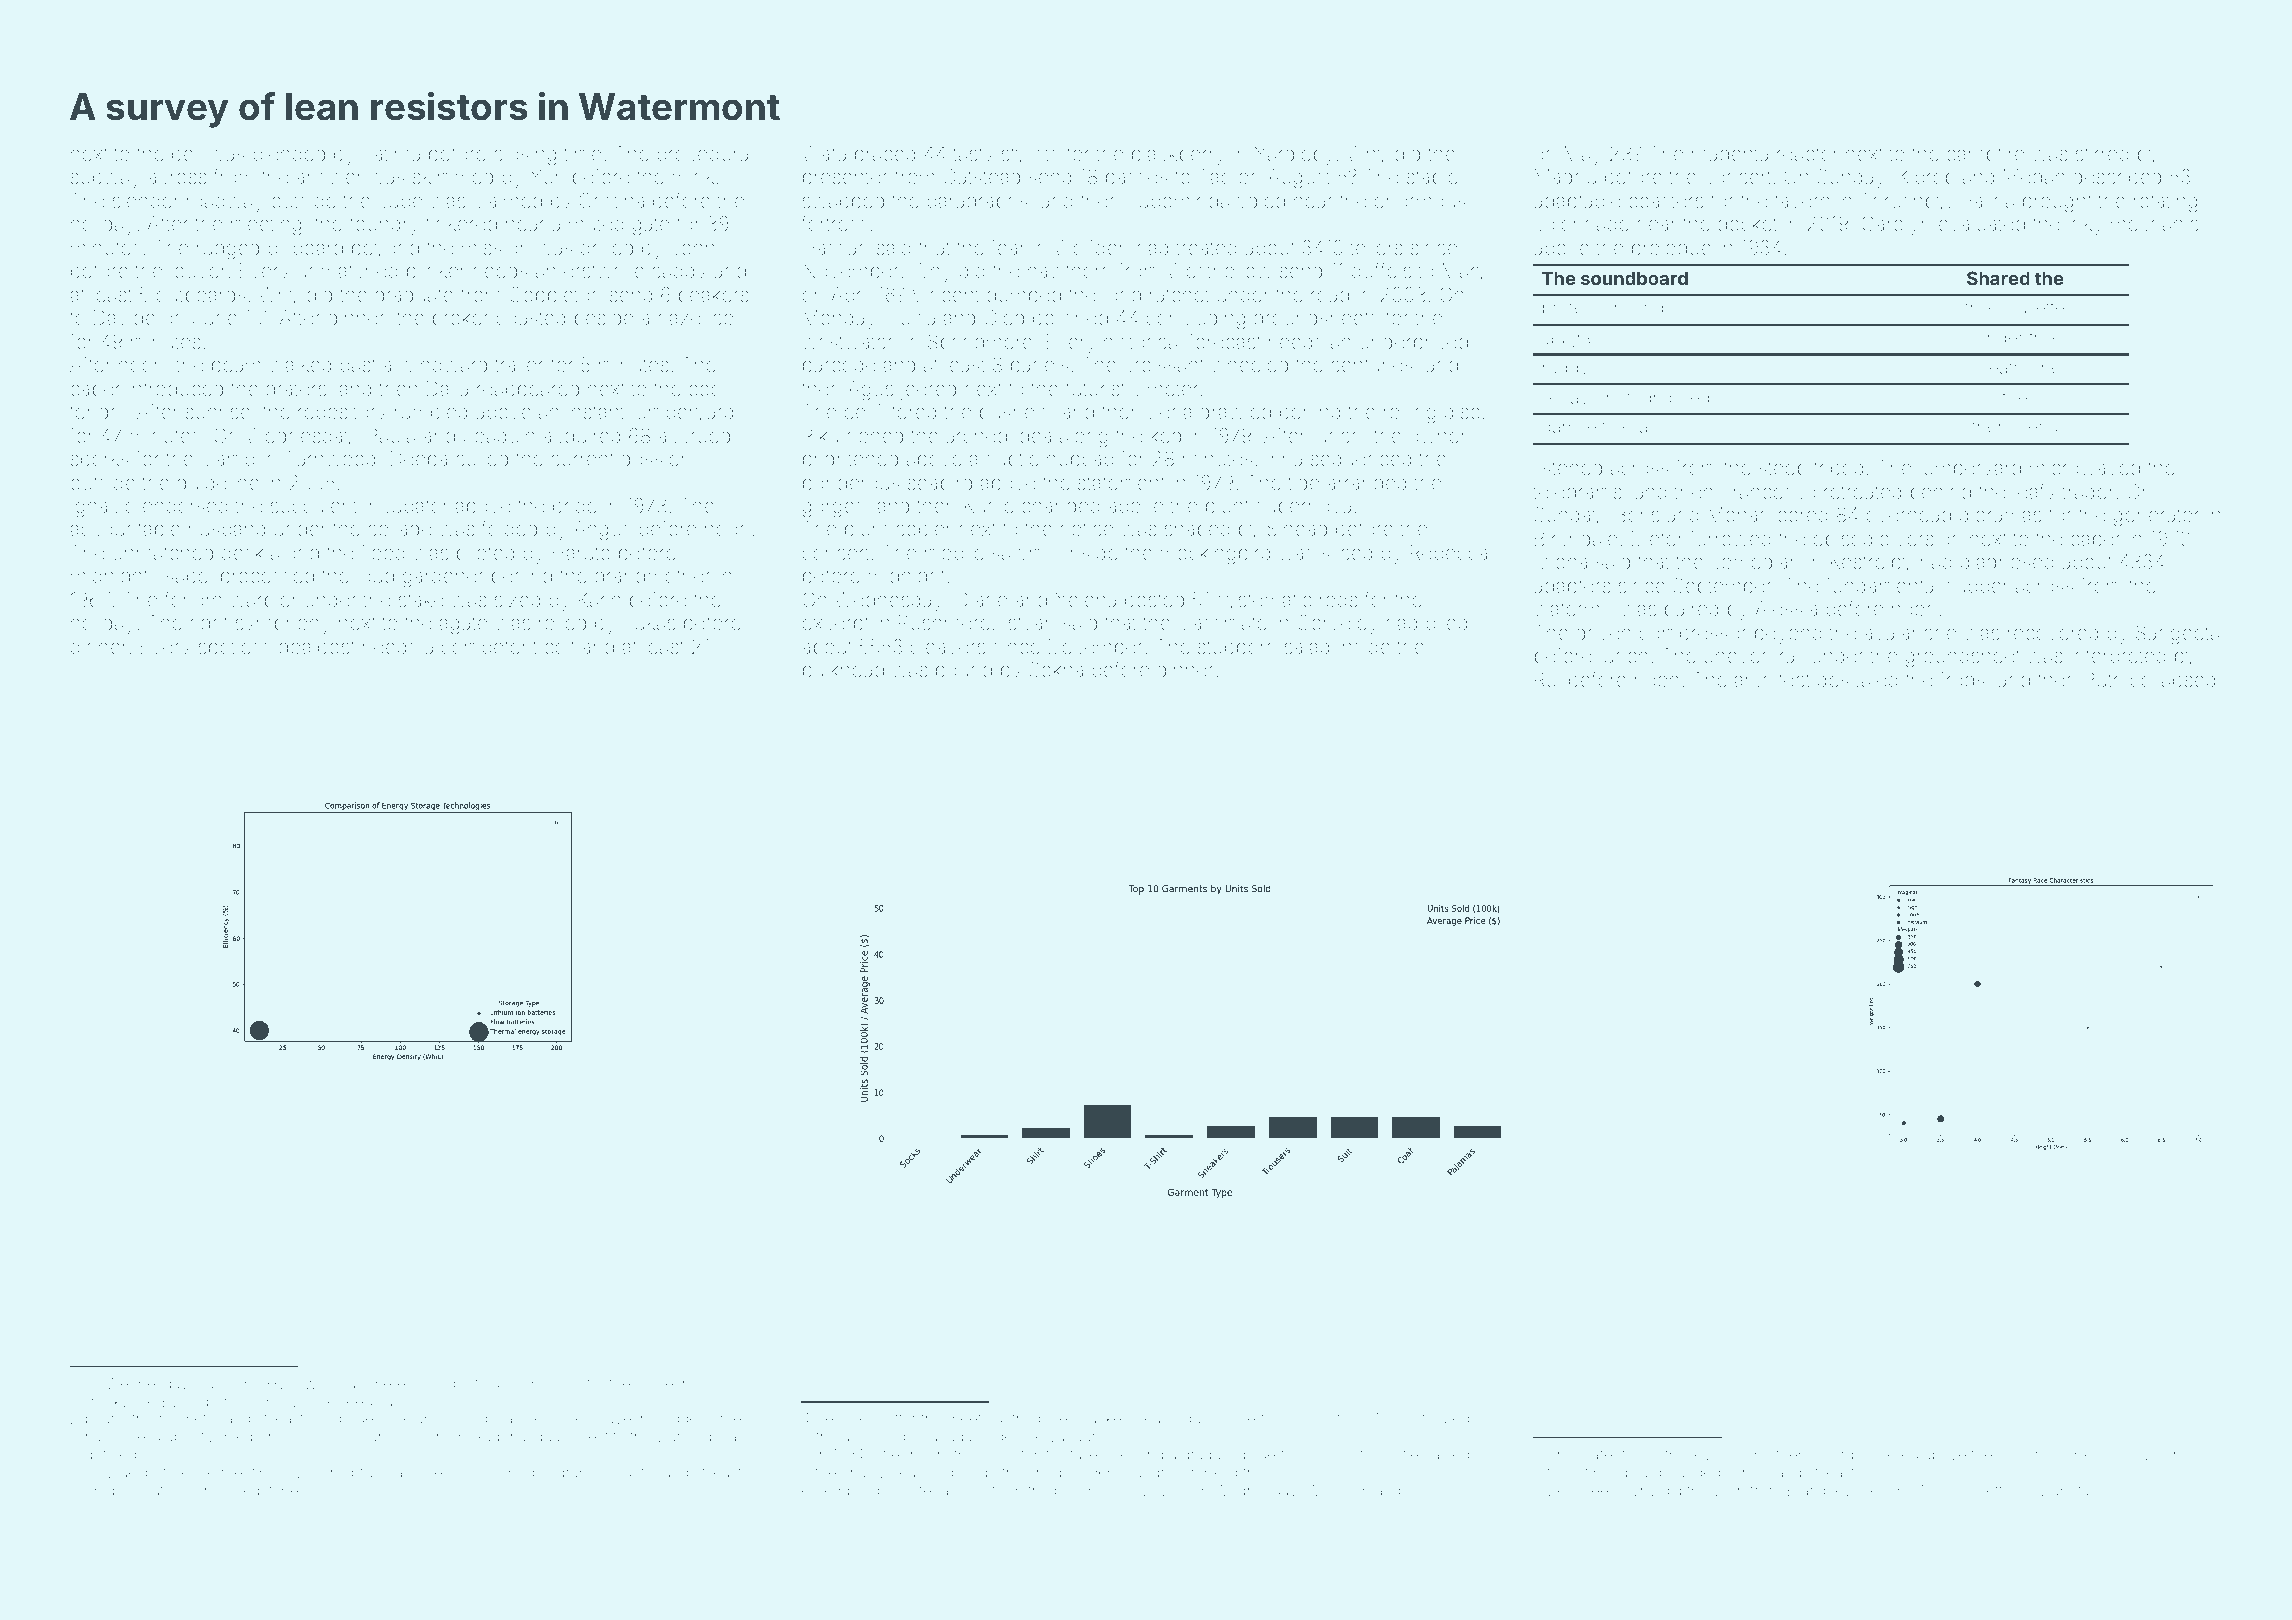 Image resolution: width=2292 pixels, height=1620 pixels. I want to click on cube, so click(400, 201).
